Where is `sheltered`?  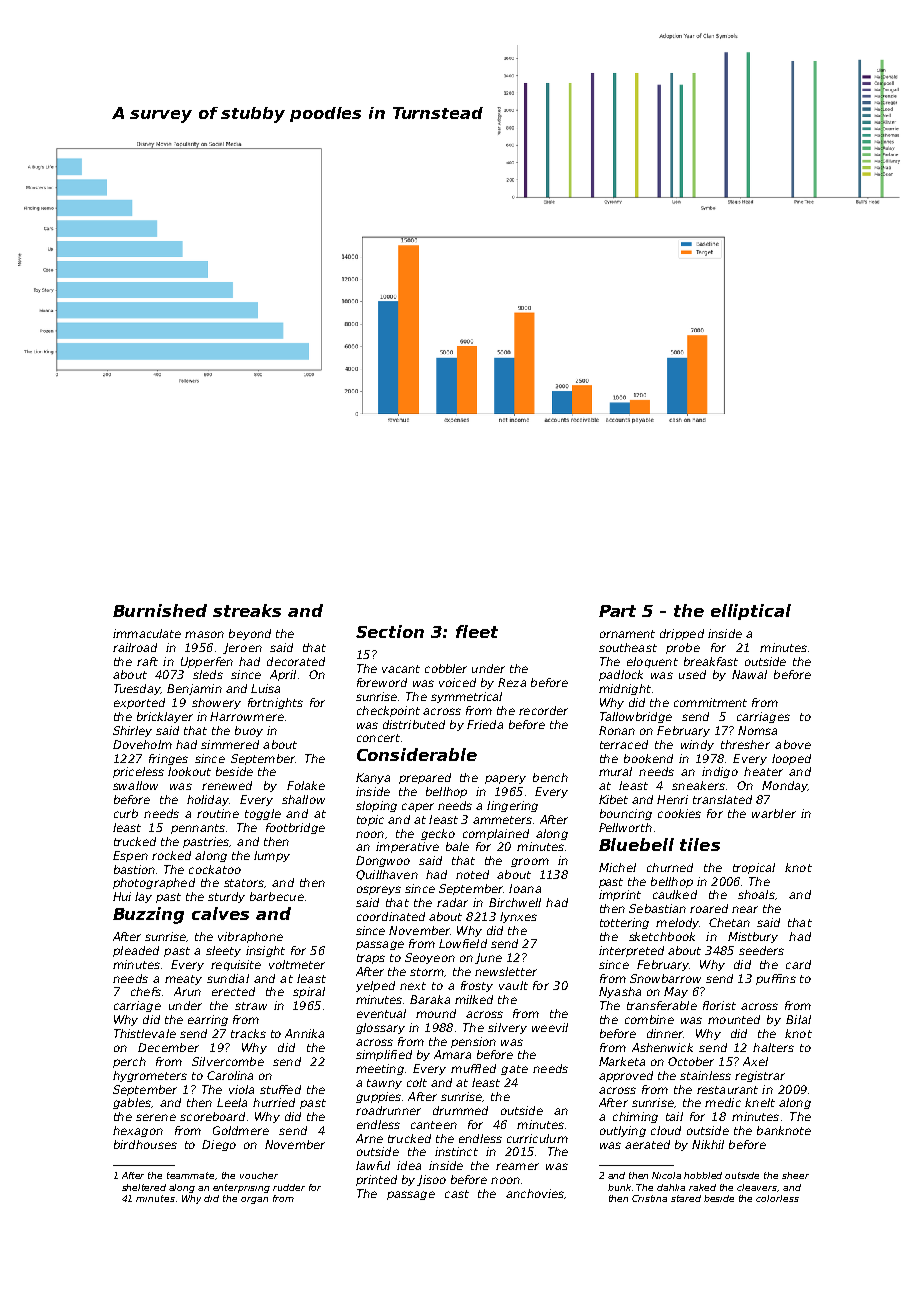
sheltered is located at coordinates (144, 1187).
